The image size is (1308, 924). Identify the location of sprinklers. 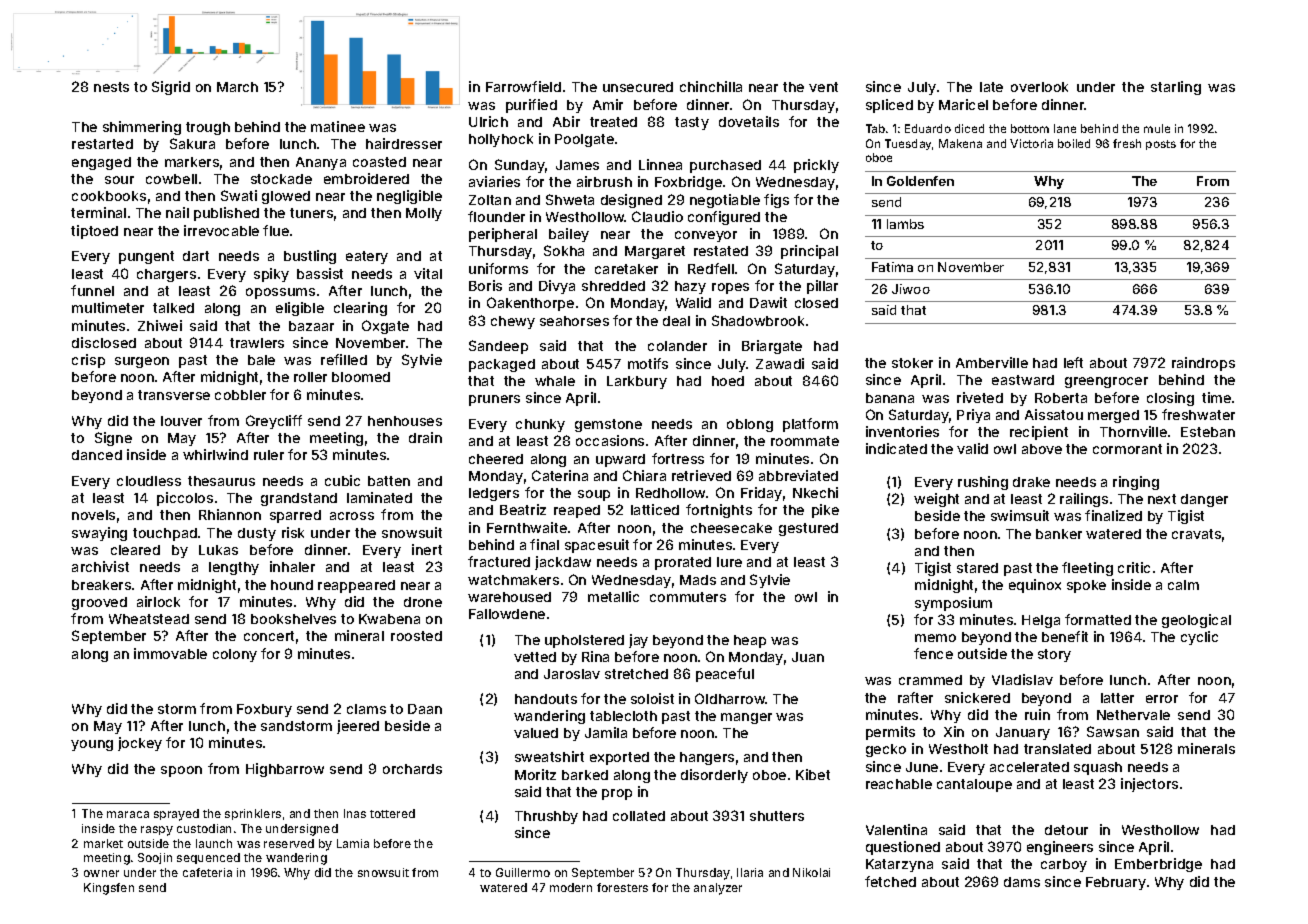
(253, 814).
